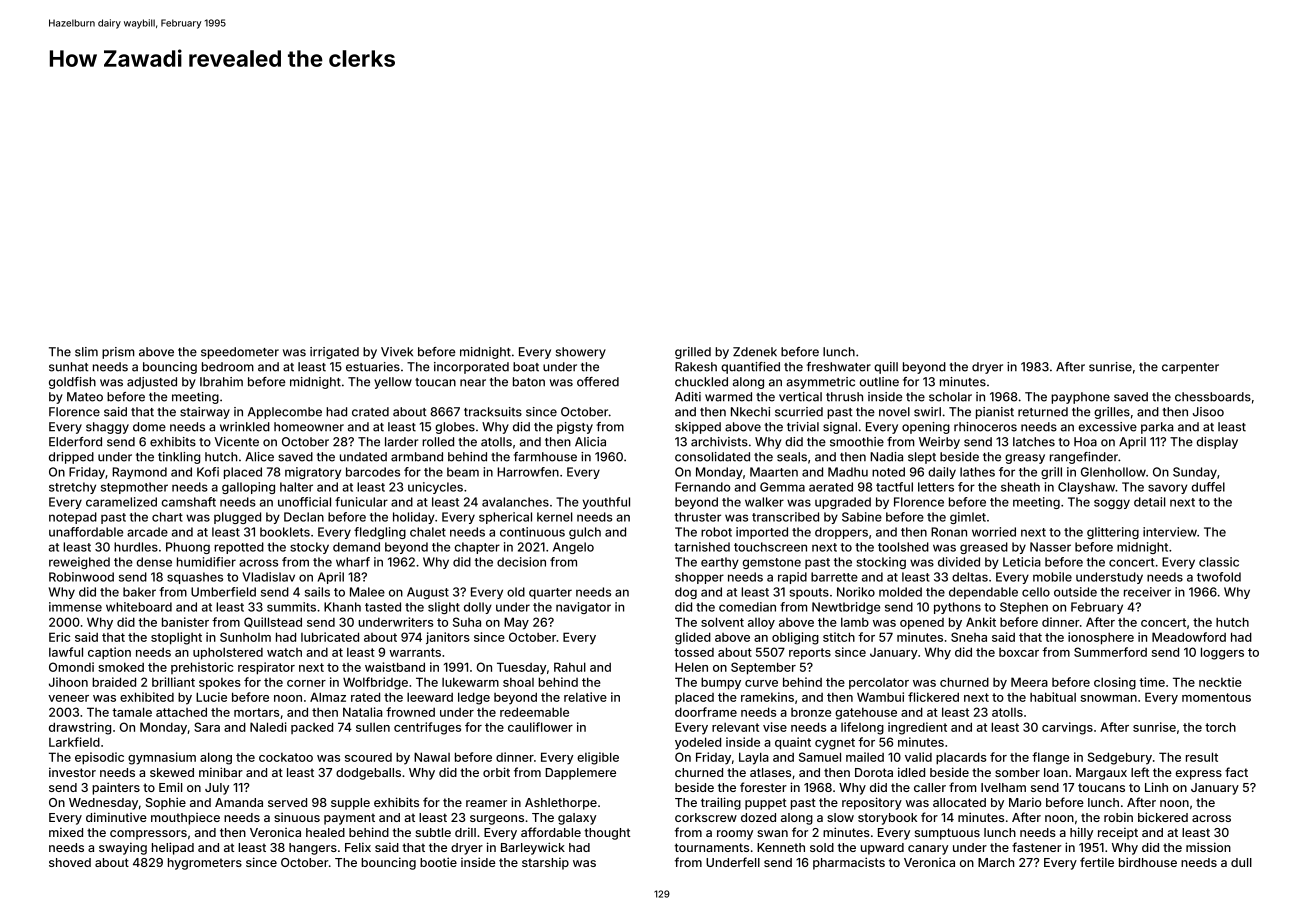  What do you see at coordinates (585, 697) in the screenshot?
I see `relative` at bounding box center [585, 697].
